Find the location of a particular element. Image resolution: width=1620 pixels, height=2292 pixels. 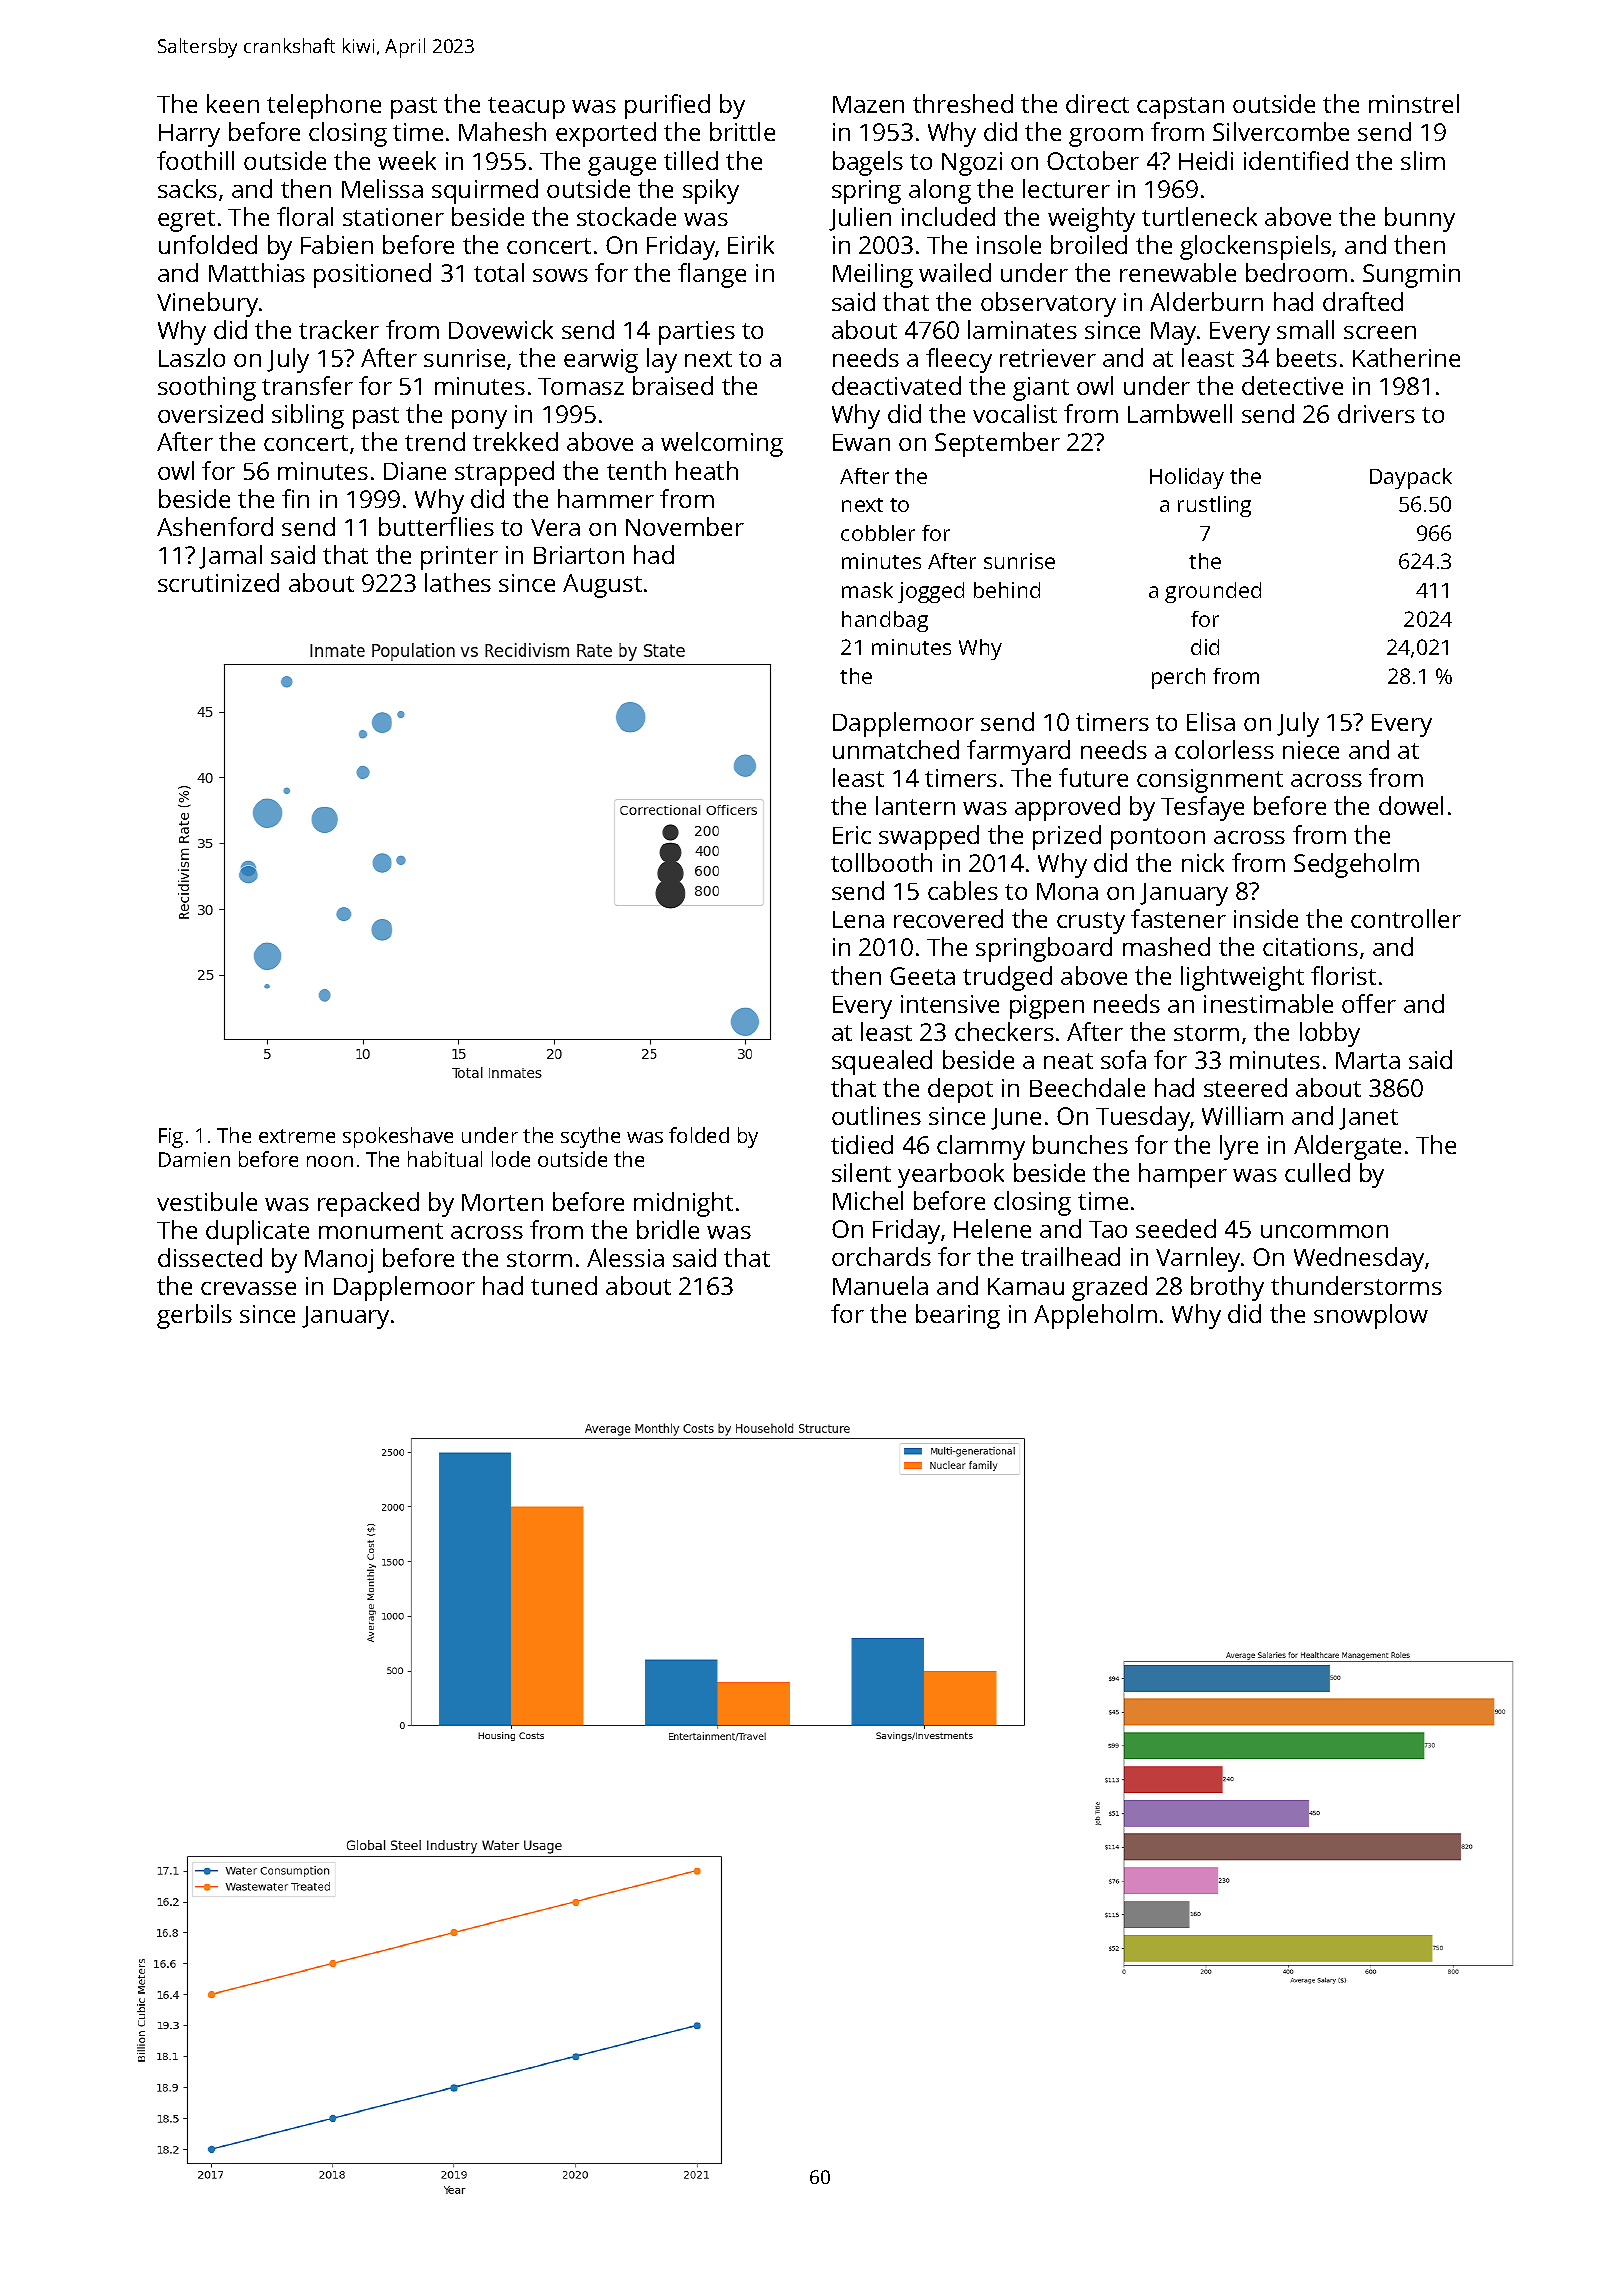

rustling is located at coordinates (1214, 506).
